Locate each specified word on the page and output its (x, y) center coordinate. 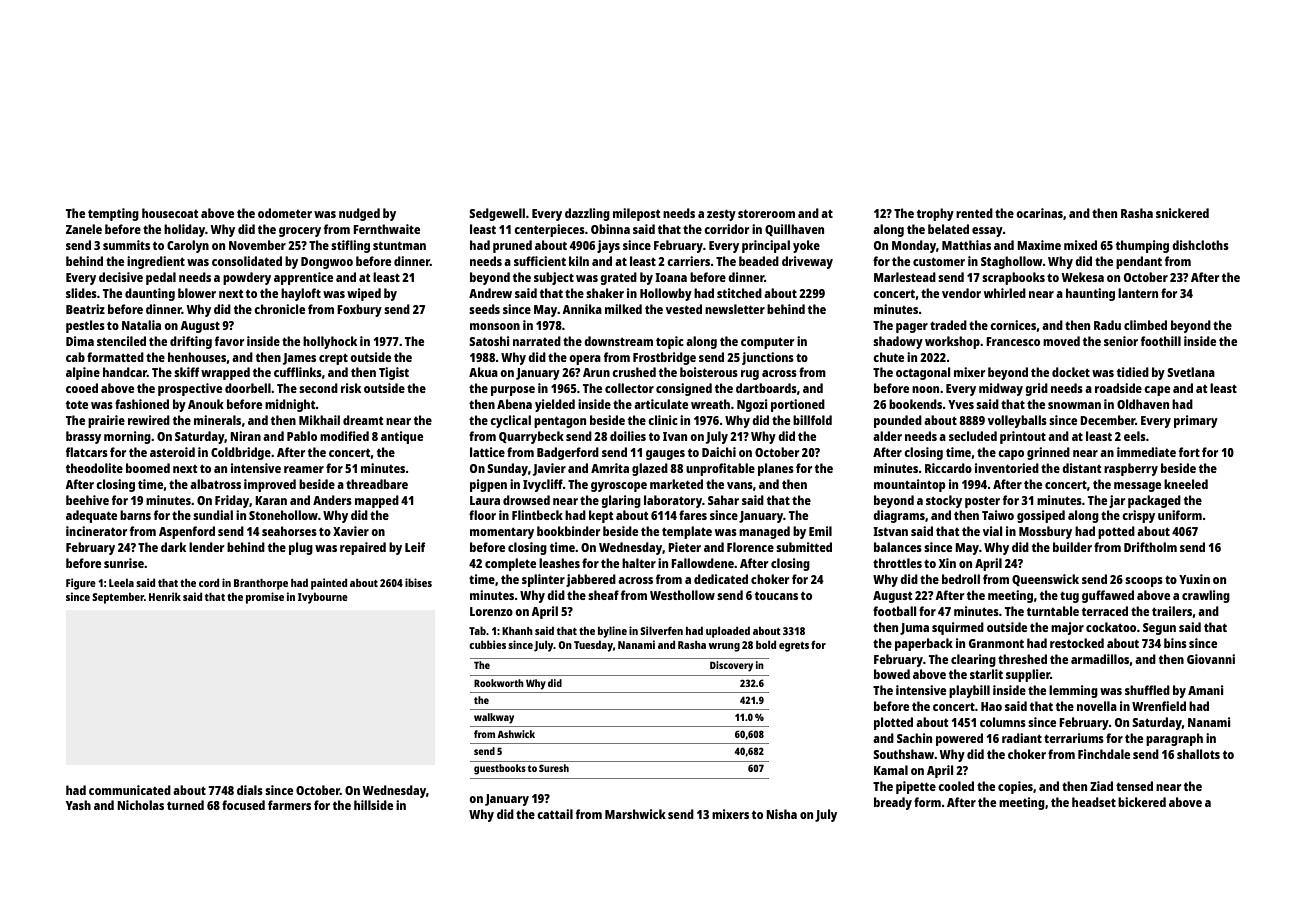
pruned (512, 246)
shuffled (1147, 690)
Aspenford (187, 532)
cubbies (487, 644)
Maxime (1039, 245)
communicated (130, 790)
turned (185, 805)
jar (1117, 501)
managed (764, 532)
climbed (1145, 325)
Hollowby (666, 294)
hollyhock (330, 342)
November (257, 245)
